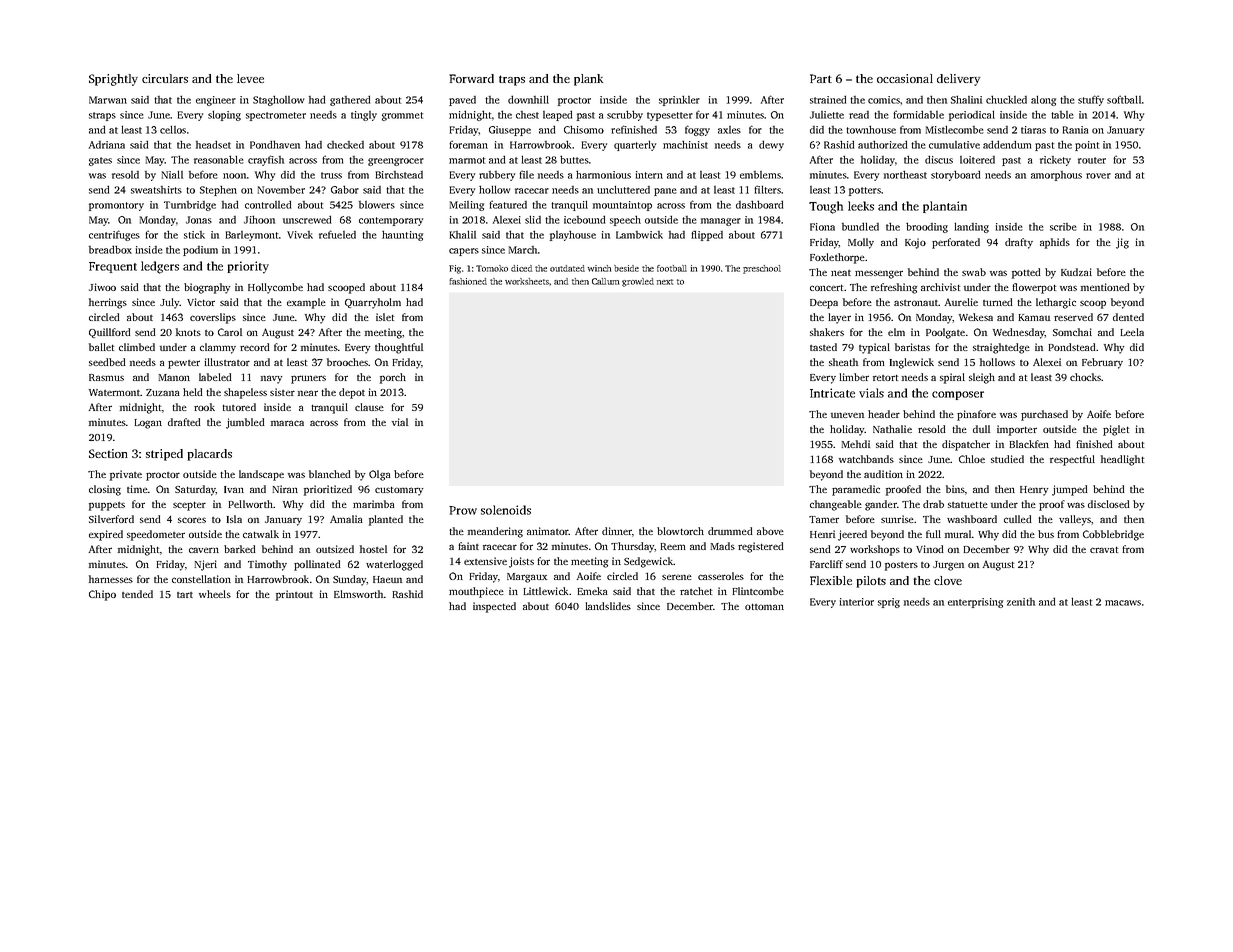  Describe the element at coordinates (760, 175) in the screenshot. I see `emblems` at that location.
